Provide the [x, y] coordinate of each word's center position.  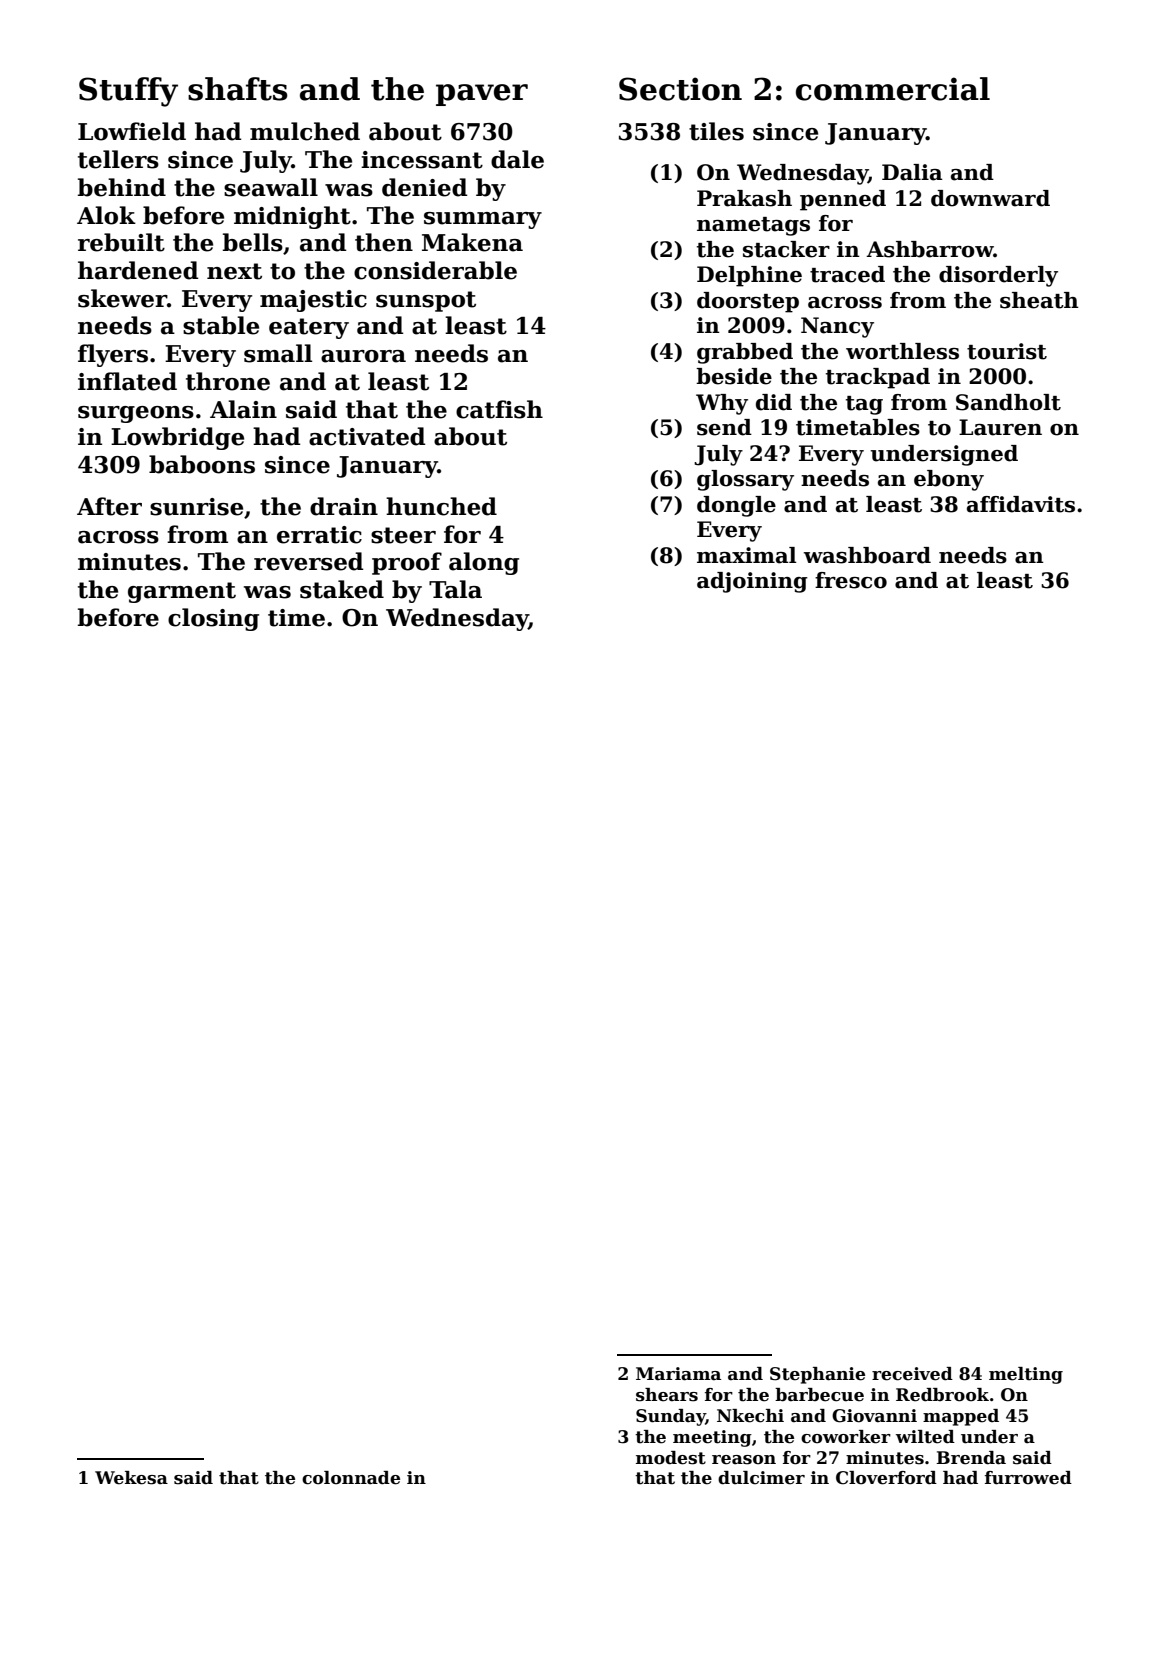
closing [213, 619]
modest [671, 1458]
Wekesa [131, 1478]
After [109, 506]
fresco [851, 580]
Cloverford [886, 1478]
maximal [746, 555]
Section [680, 89]
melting [1026, 1375]
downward [990, 198]
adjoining [752, 582]
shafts [238, 89]
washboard [867, 555]
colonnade [351, 1478]
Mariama [678, 1374]
